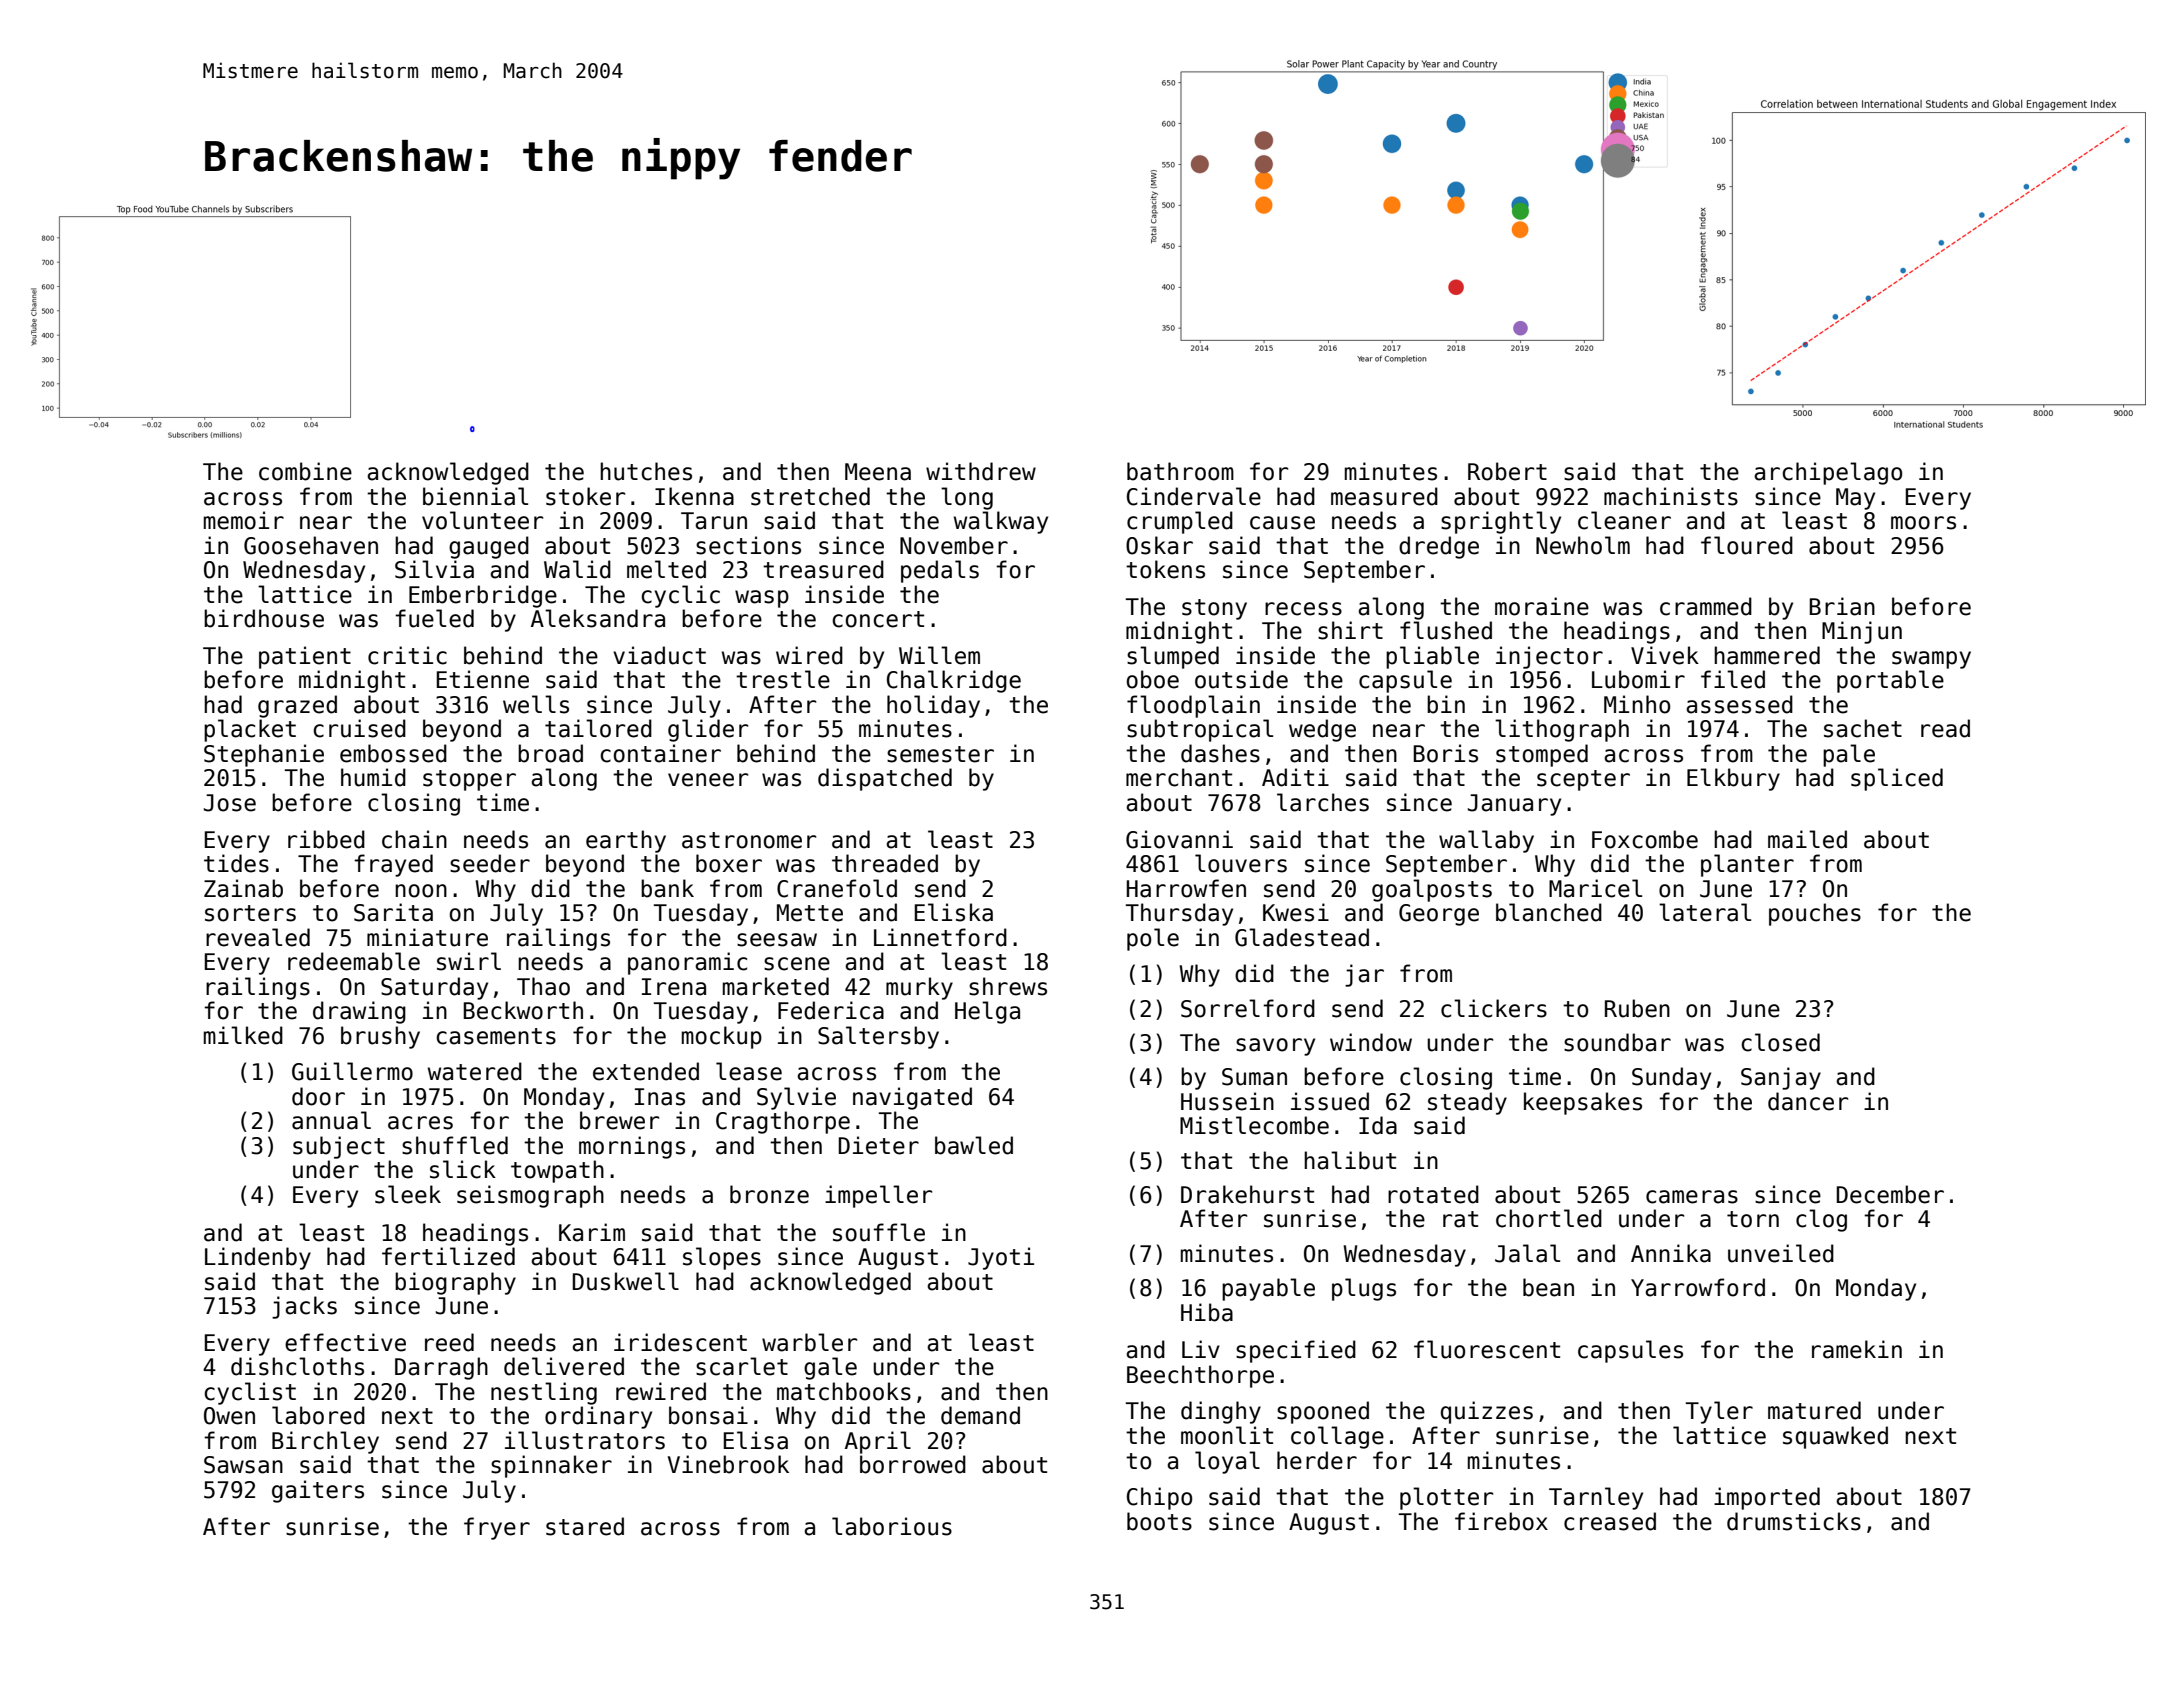 The image size is (2178, 1683). I want to click on Silvia, so click(434, 569).
